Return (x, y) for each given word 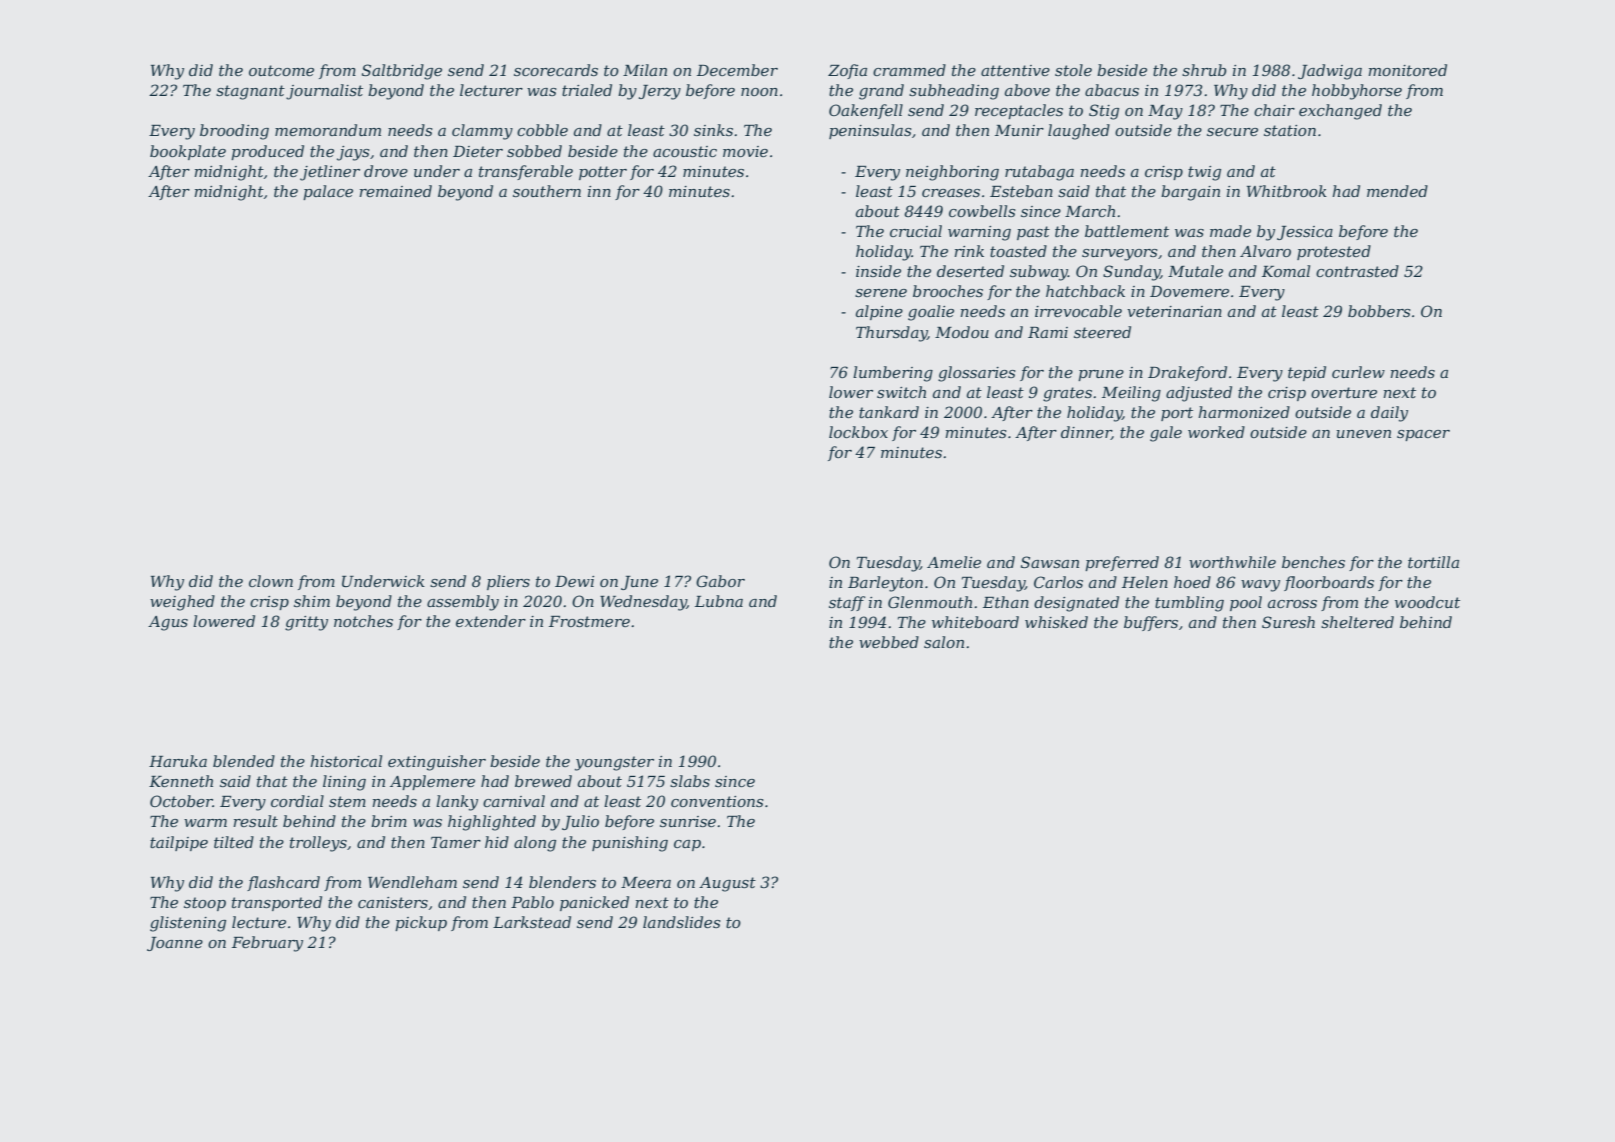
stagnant (250, 92)
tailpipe (179, 843)
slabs (690, 781)
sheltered (1357, 622)
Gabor (720, 581)
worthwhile (1232, 562)
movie (745, 151)
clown (271, 581)
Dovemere (1189, 291)
